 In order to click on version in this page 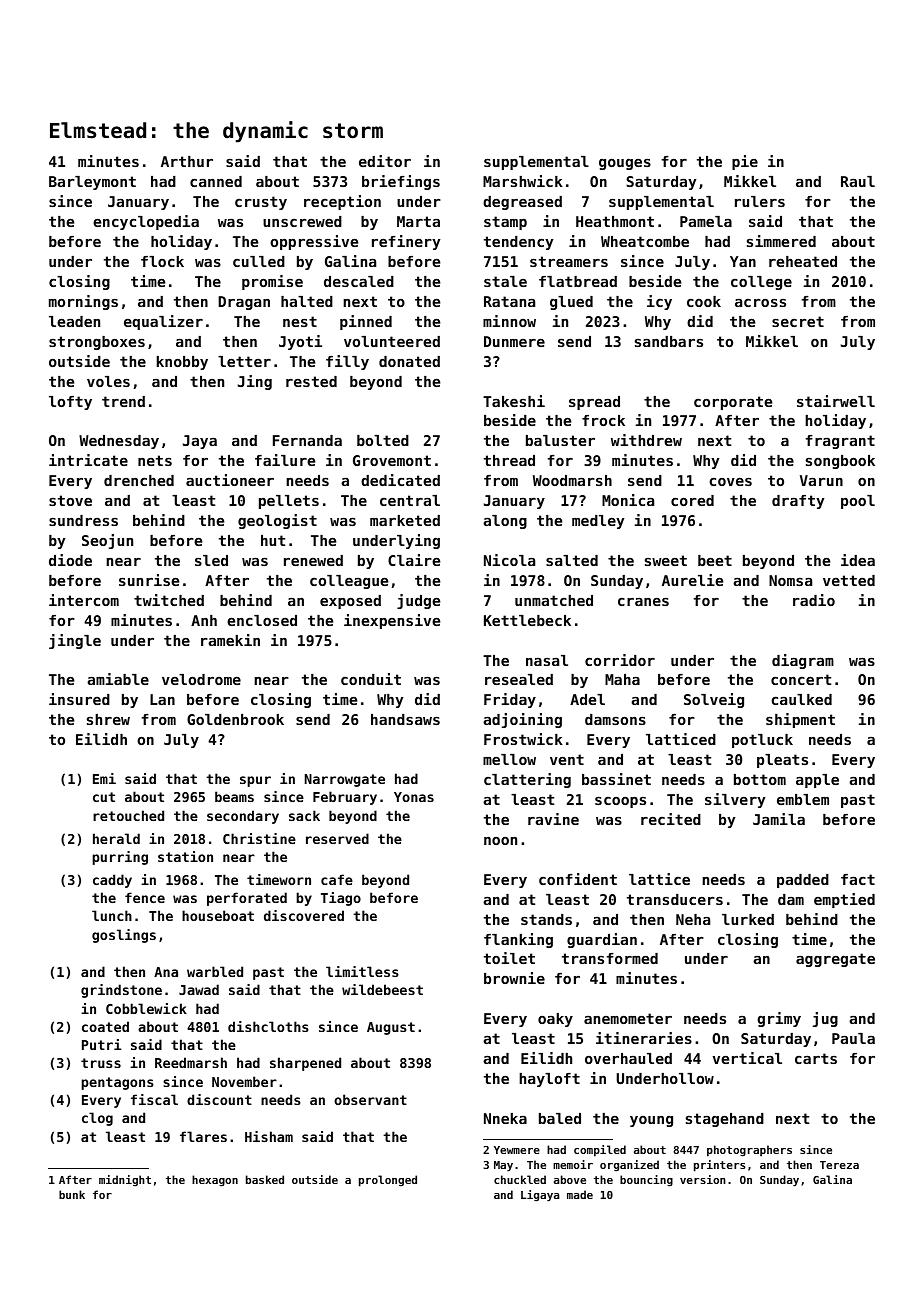, I will do `click(703, 1179)`.
